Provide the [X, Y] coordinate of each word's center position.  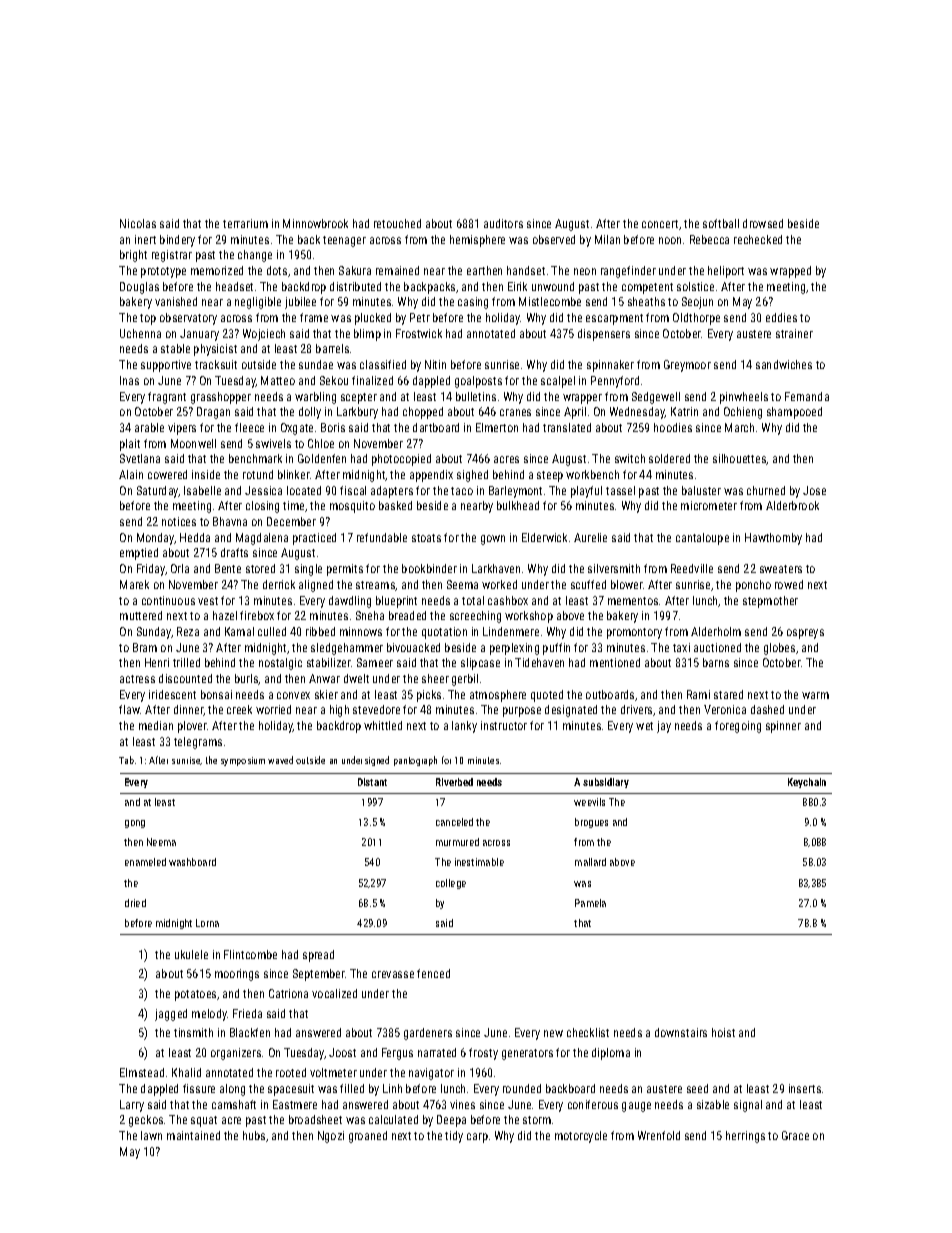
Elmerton [497, 427]
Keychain [807, 783]
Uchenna [140, 333]
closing [262, 507]
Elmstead [142, 1072]
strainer [794, 333]
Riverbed [454, 782]
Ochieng [743, 413]
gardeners [428, 1034]
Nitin [435, 364]
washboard [192, 862]
